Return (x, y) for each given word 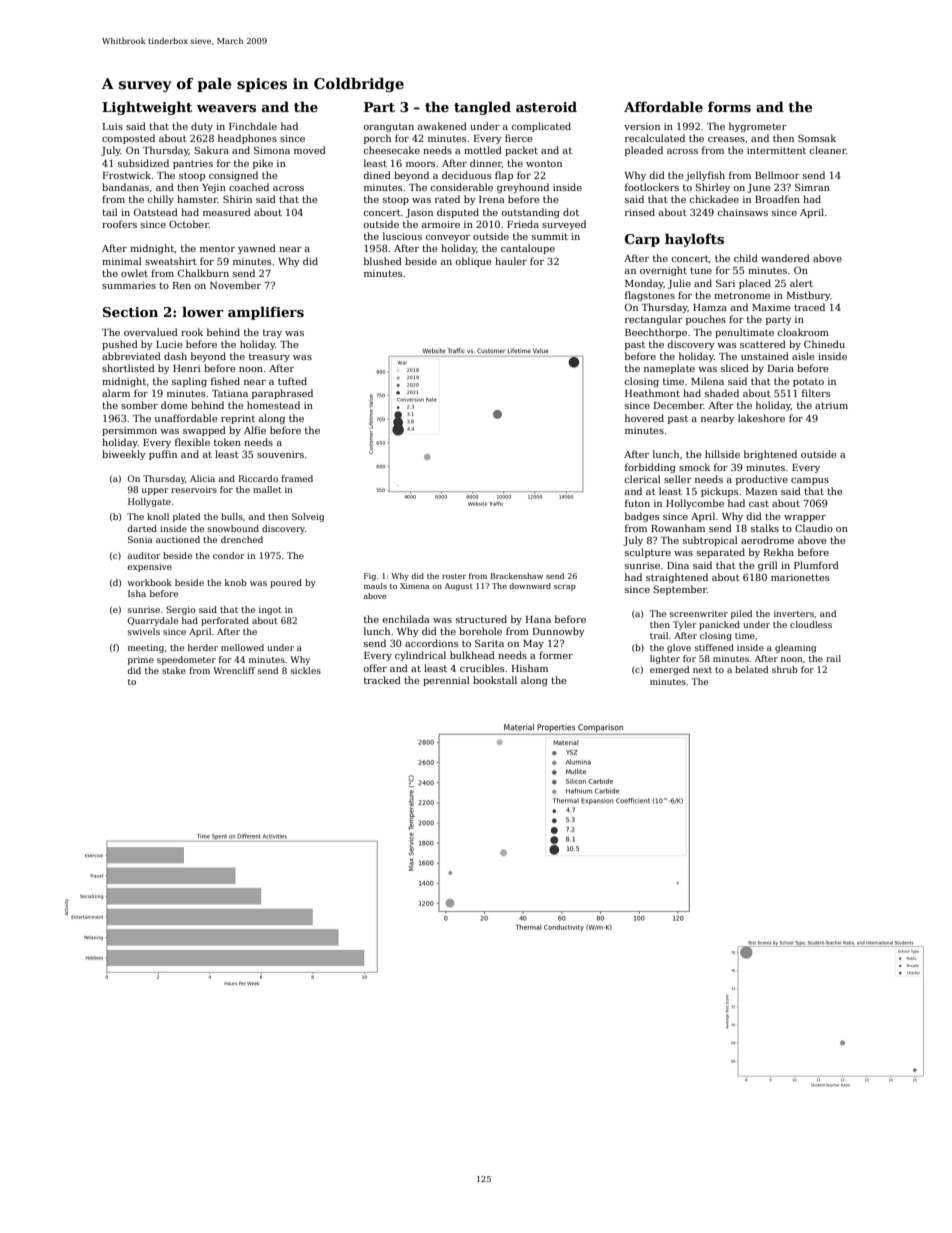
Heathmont (652, 393)
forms (729, 106)
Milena (707, 381)
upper (155, 491)
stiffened (714, 647)
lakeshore (761, 418)
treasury (269, 357)
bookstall (495, 680)
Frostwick (127, 175)
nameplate (669, 369)
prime (141, 660)
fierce (518, 138)
